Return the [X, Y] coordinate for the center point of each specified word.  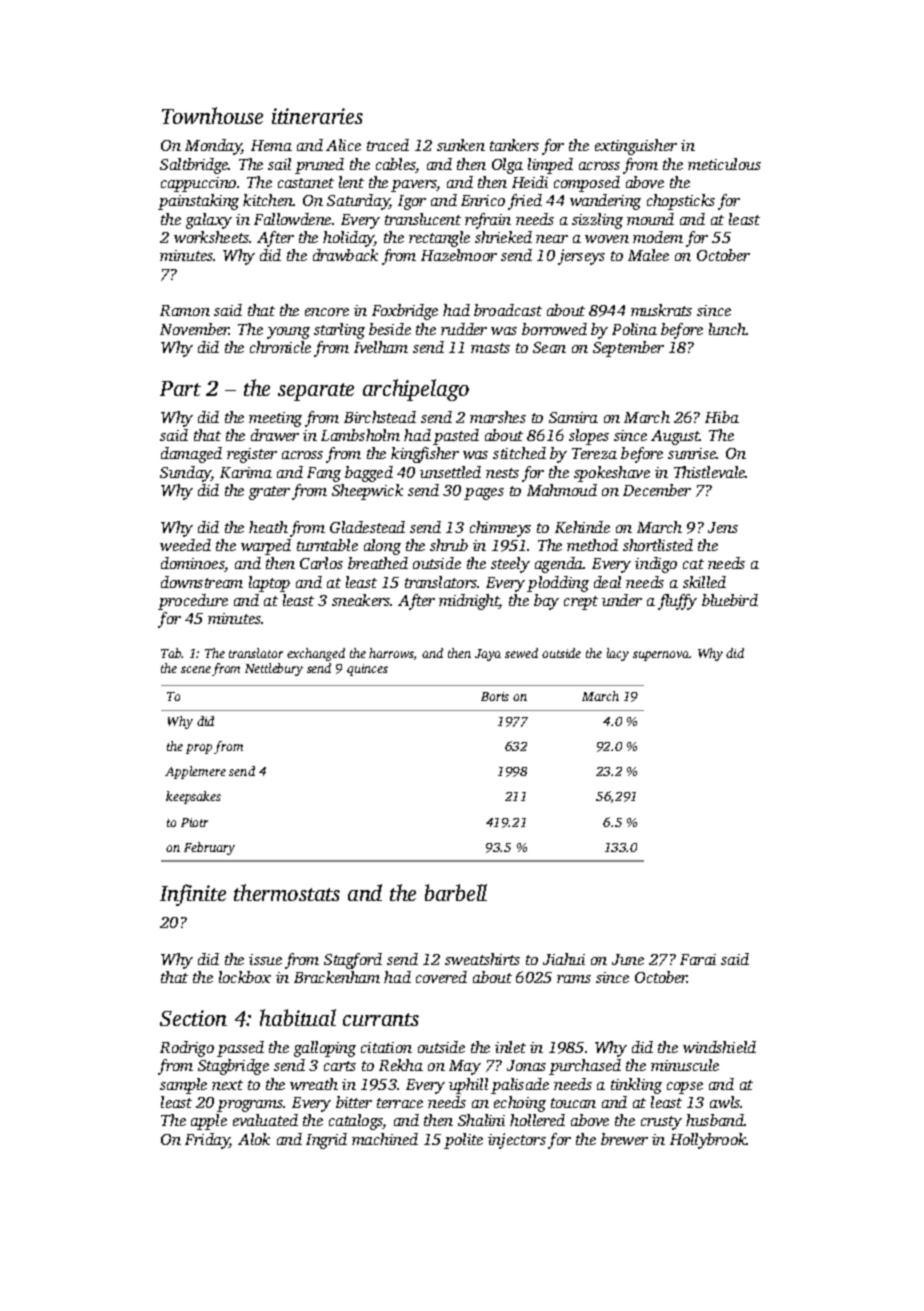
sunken [461, 145]
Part [180, 388]
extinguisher [636, 147]
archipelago [416, 390]
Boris [495, 696]
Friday [207, 1141]
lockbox [245, 977]
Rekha [401, 1065]
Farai [698, 959]
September [628, 349]
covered [441, 977]
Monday [213, 147]
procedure [193, 602]
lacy [618, 654]
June [628, 959]
